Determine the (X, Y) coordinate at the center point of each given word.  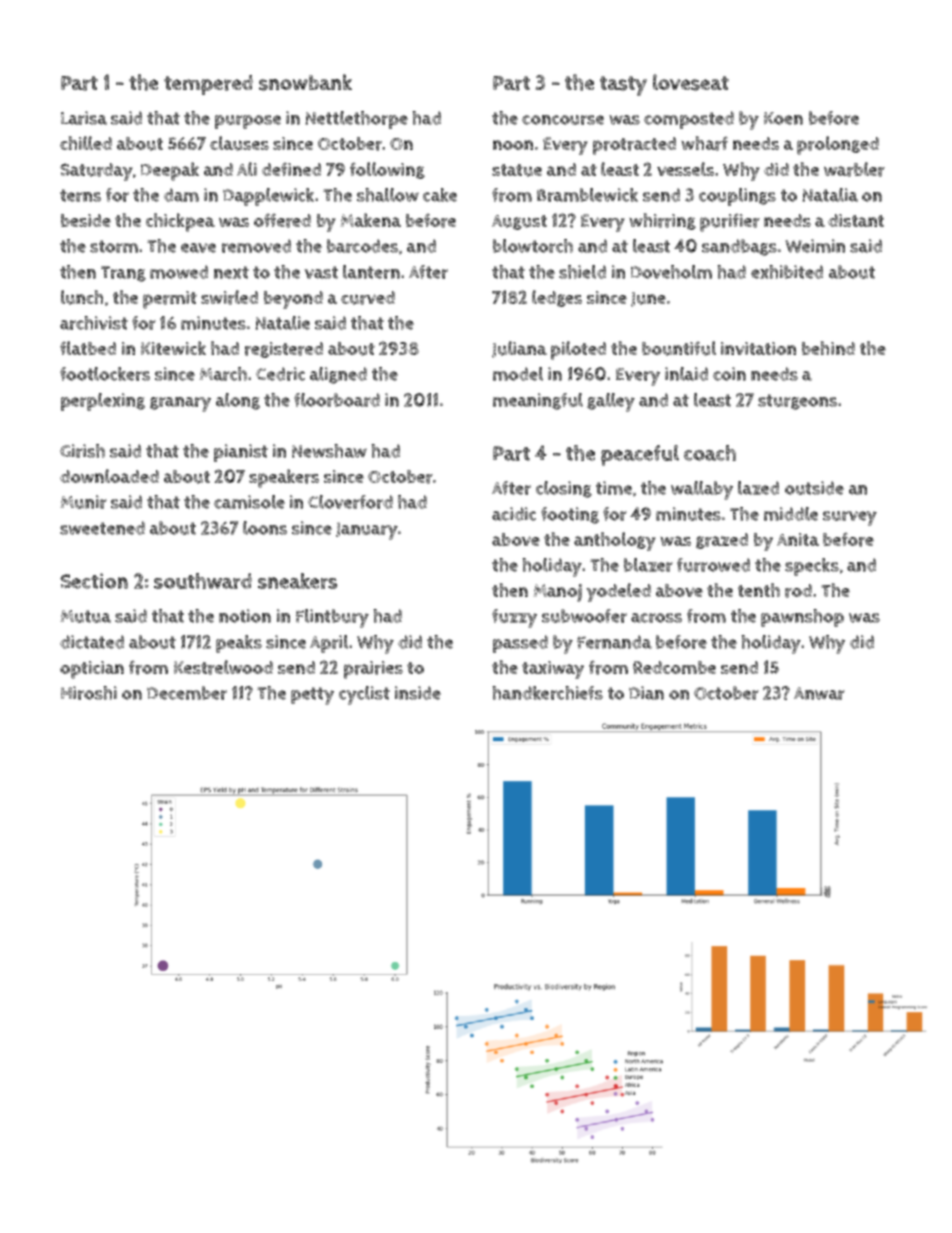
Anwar (819, 693)
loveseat (691, 82)
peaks (239, 644)
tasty (623, 86)
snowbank (305, 82)
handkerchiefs (547, 693)
